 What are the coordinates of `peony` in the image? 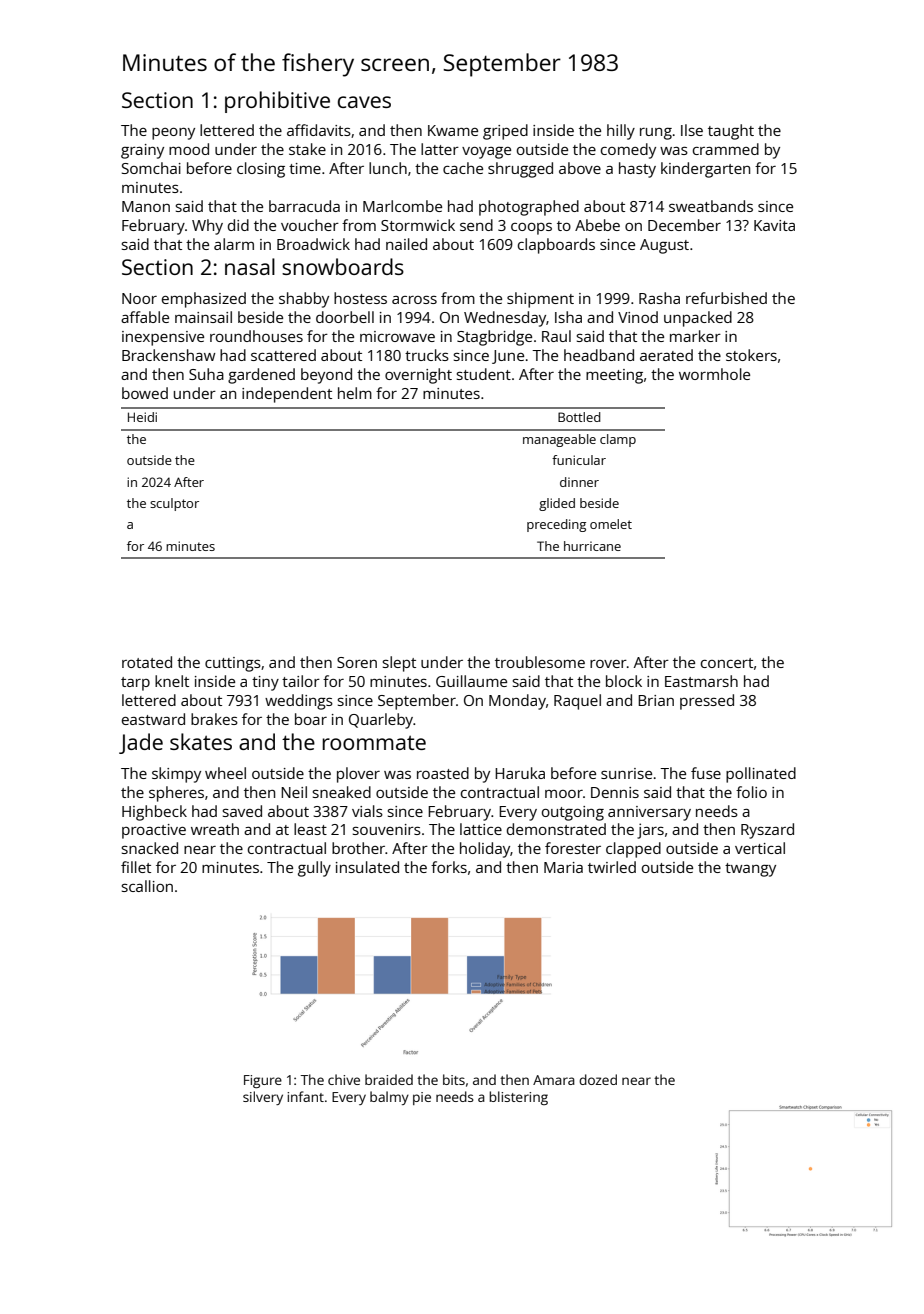 It's located at (173, 134).
